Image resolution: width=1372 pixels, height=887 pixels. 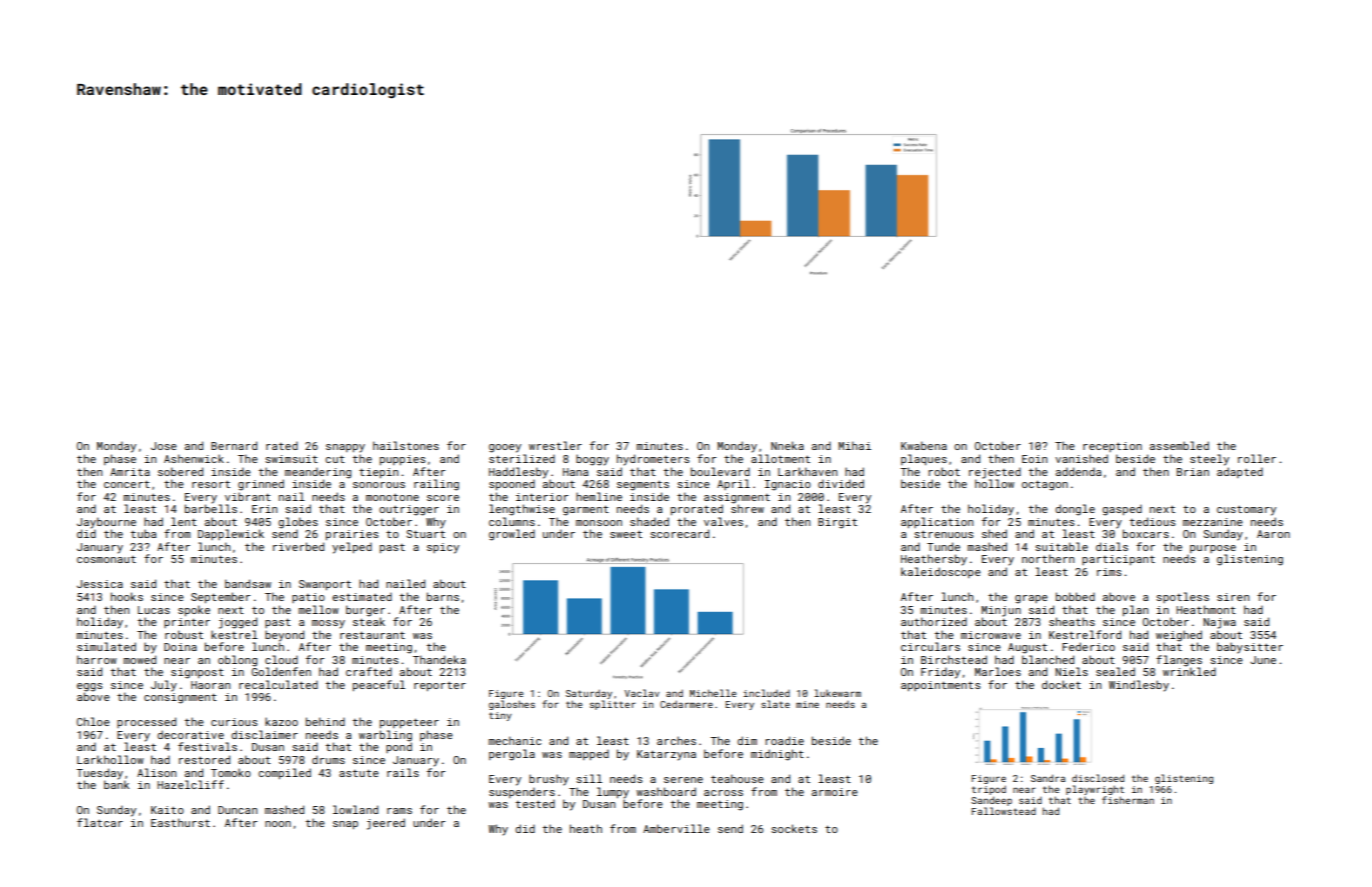 What do you see at coordinates (653, 460) in the image?
I see `hydrometers` at bounding box center [653, 460].
